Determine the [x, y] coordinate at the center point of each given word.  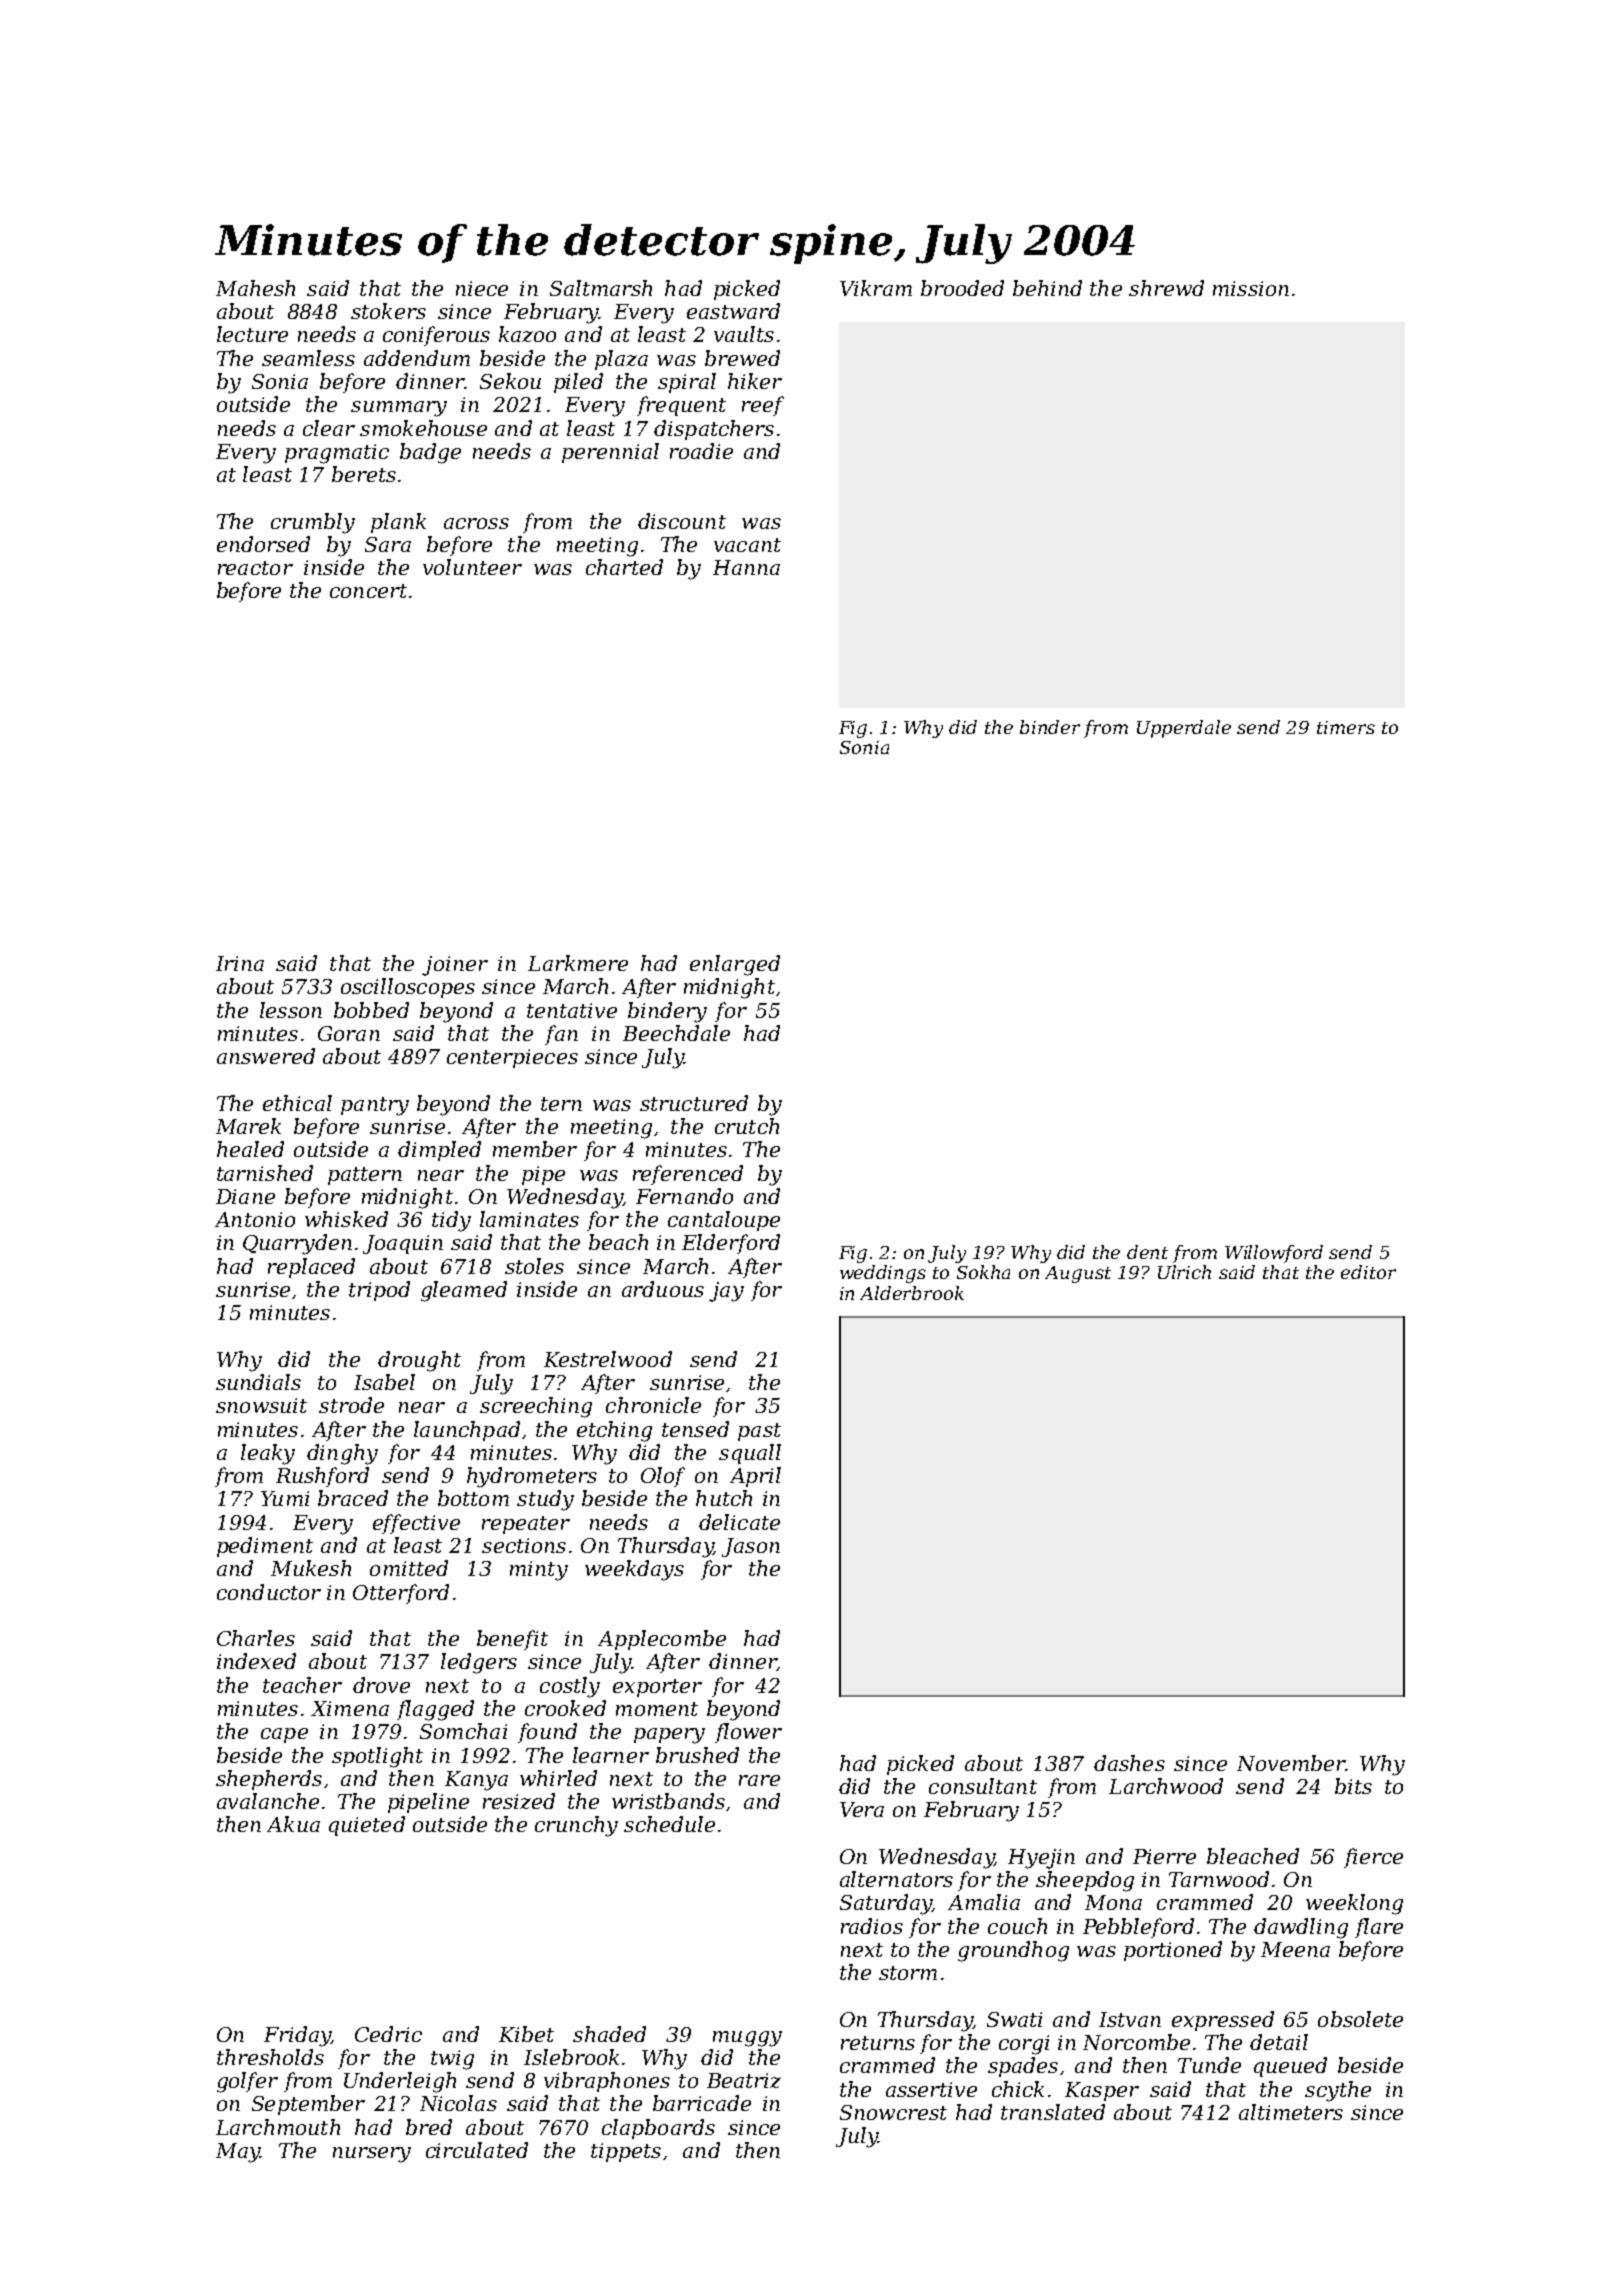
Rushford [322, 1477]
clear [329, 428]
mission [1251, 288]
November [1291, 1763]
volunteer [472, 567]
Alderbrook [912, 1293]
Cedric [388, 2034]
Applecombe [662, 1640]
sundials [258, 1382]
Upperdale [1184, 729]
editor [1368, 1272]
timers [1346, 727]
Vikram [876, 288]
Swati [1014, 2019]
